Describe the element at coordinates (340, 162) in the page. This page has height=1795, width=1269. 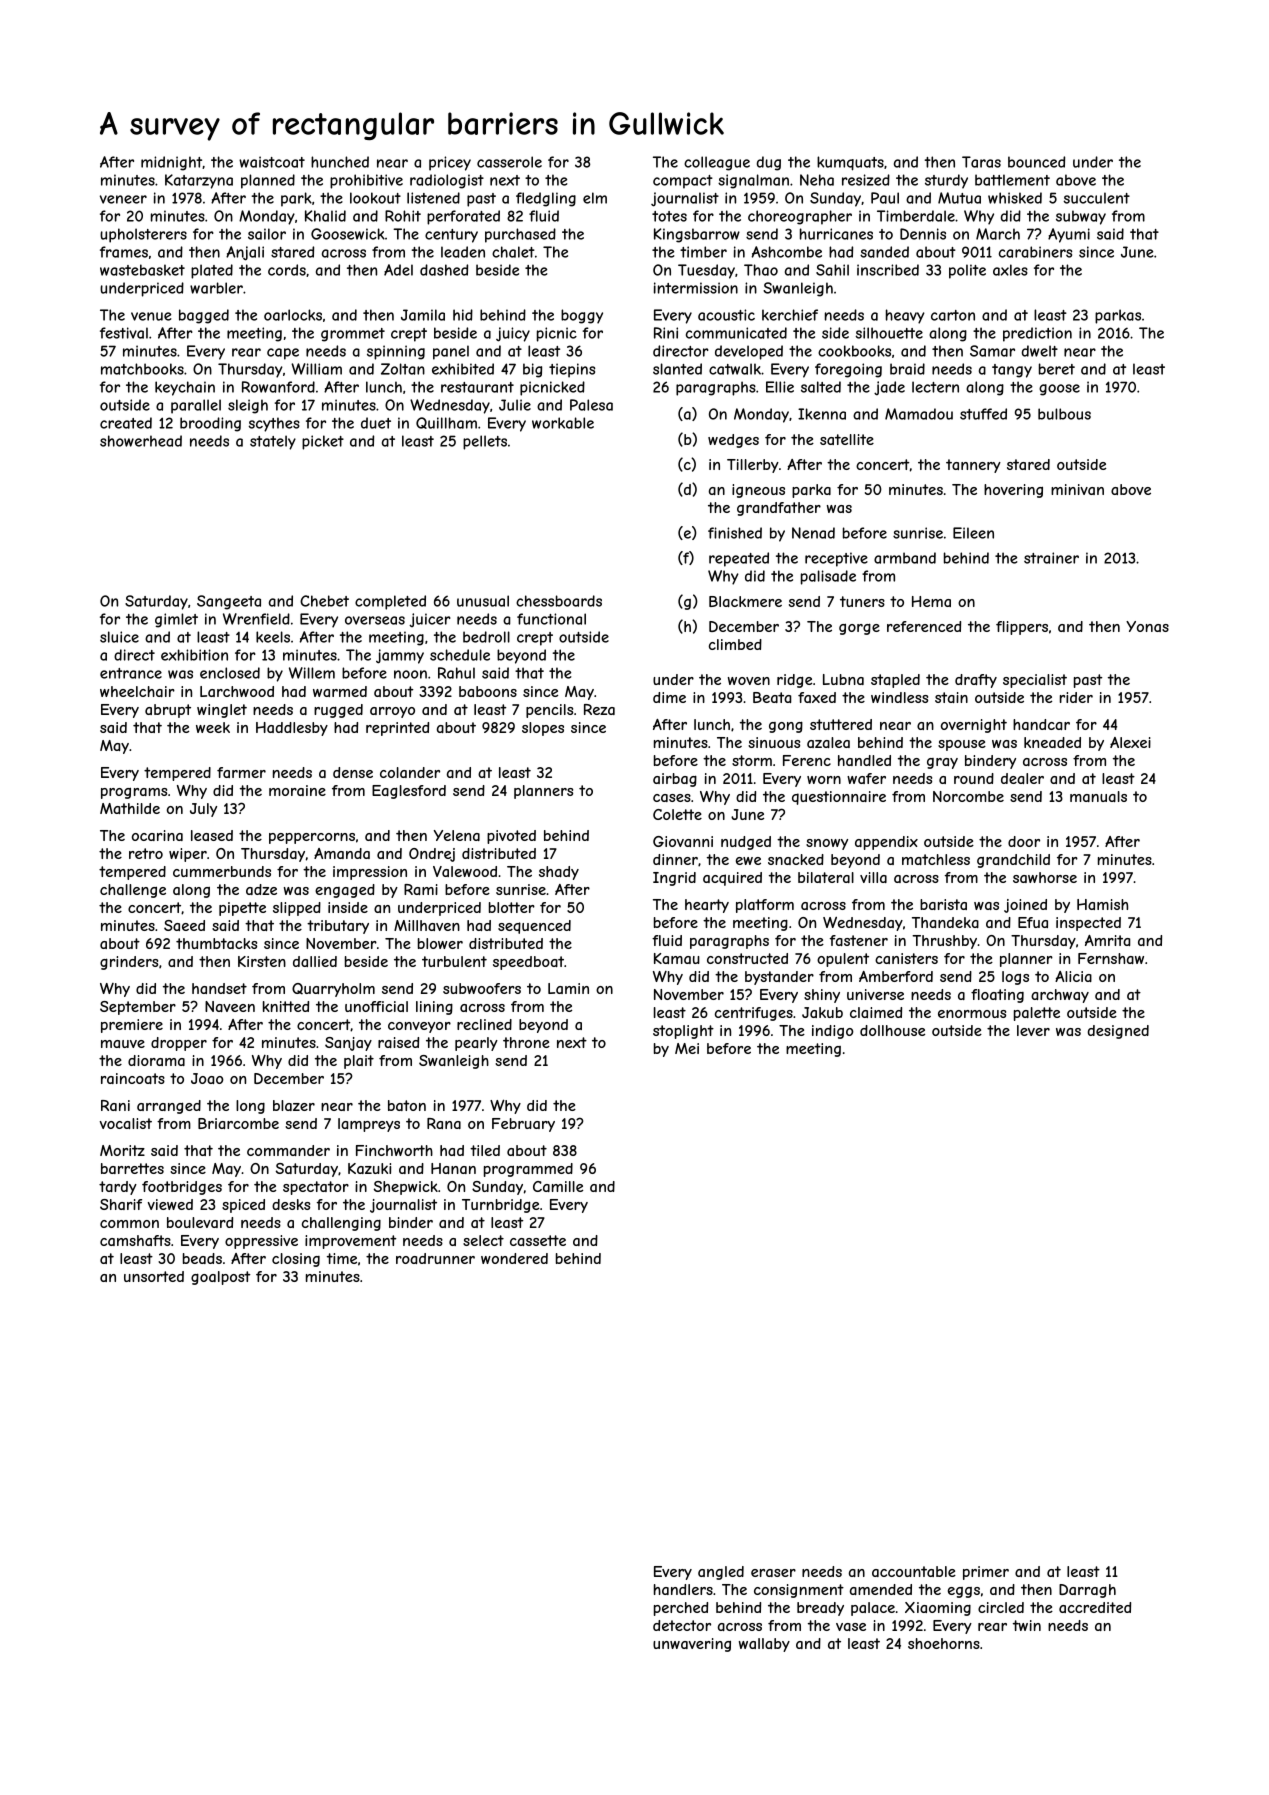
I see `hunched` at that location.
